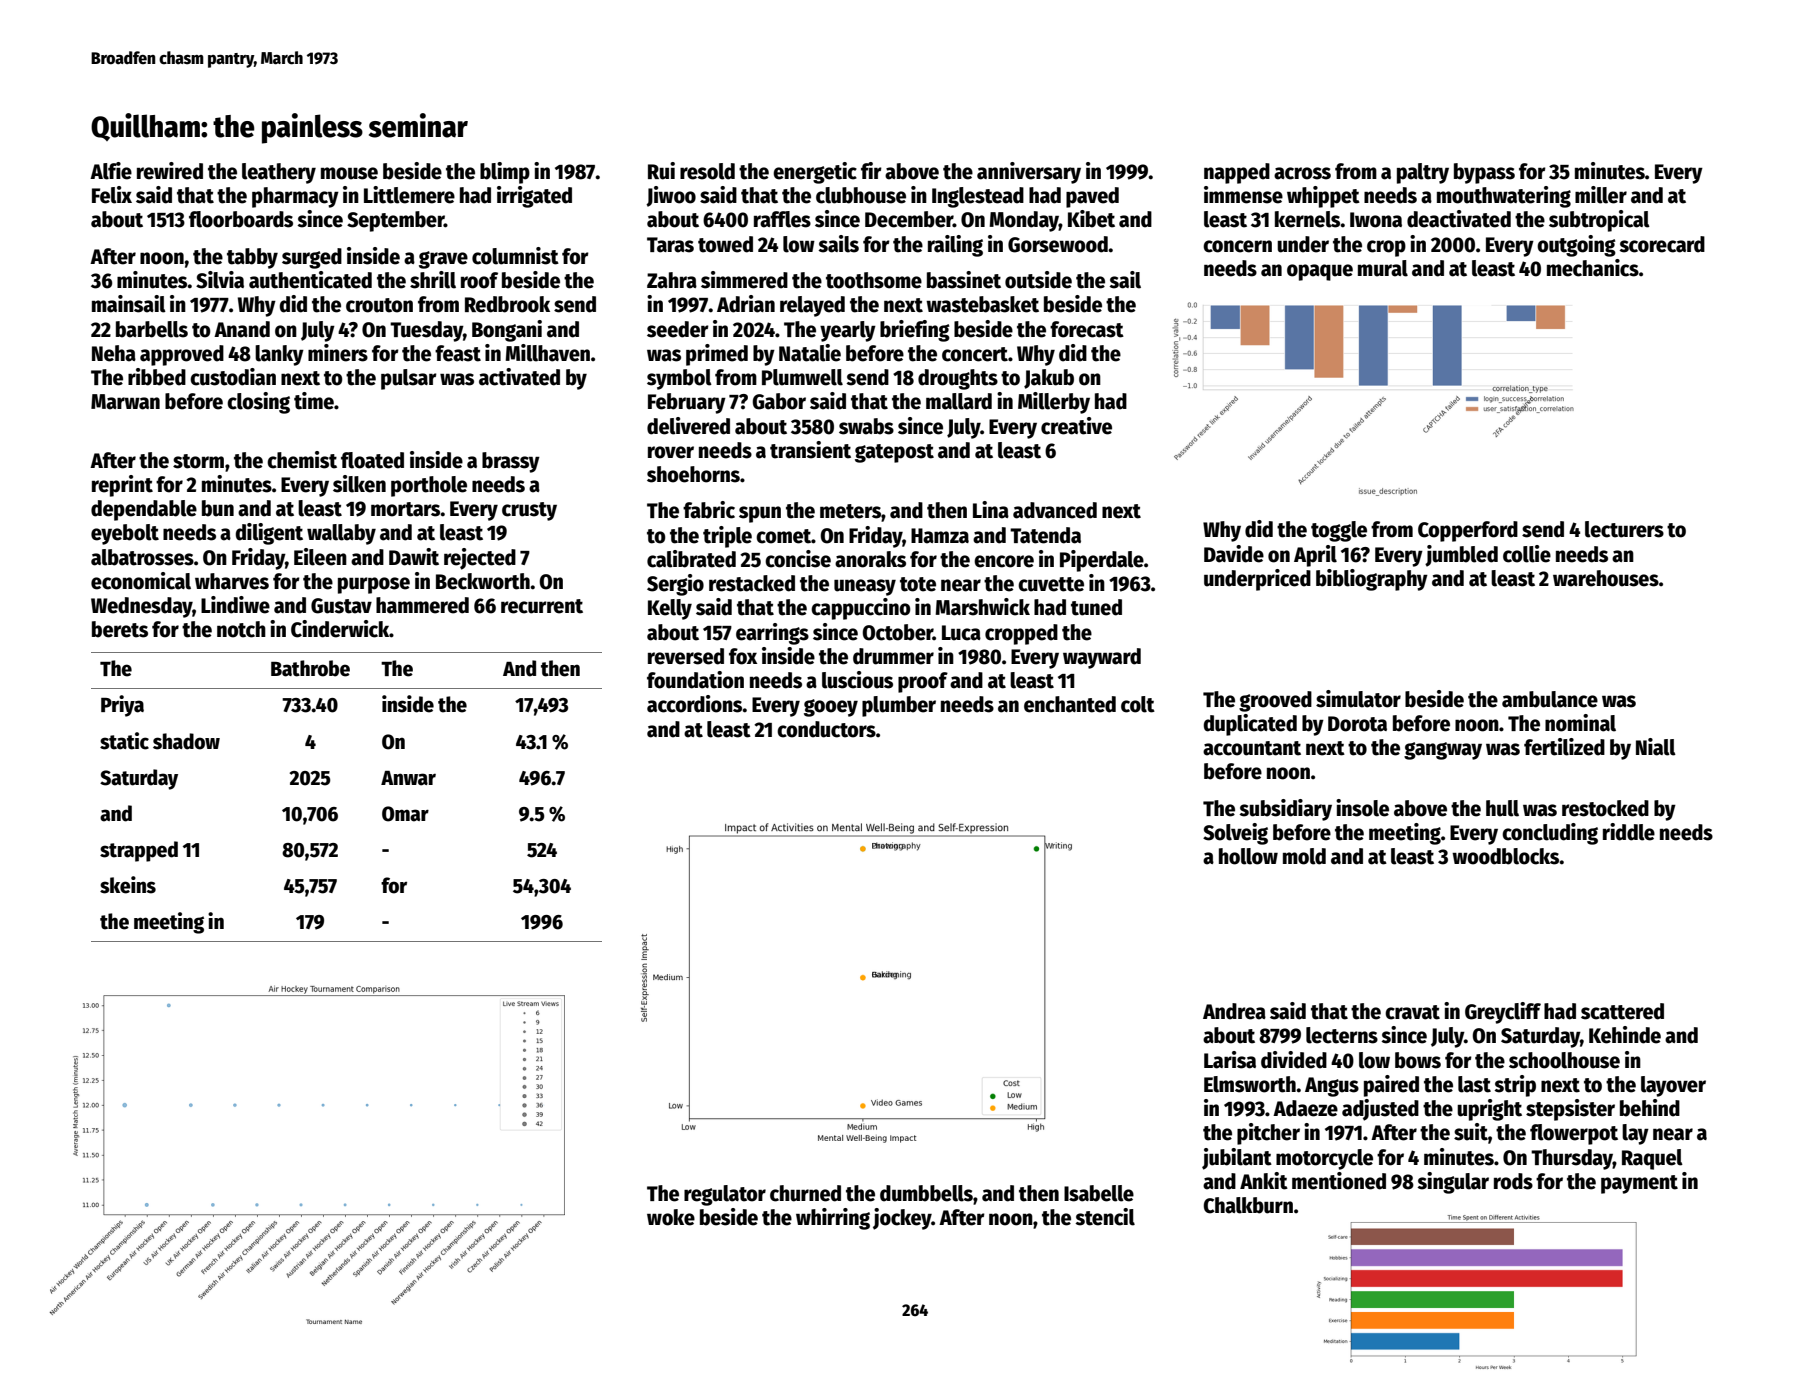 The height and width of the screenshot is (1395, 1805). I want to click on woke, so click(671, 1217).
